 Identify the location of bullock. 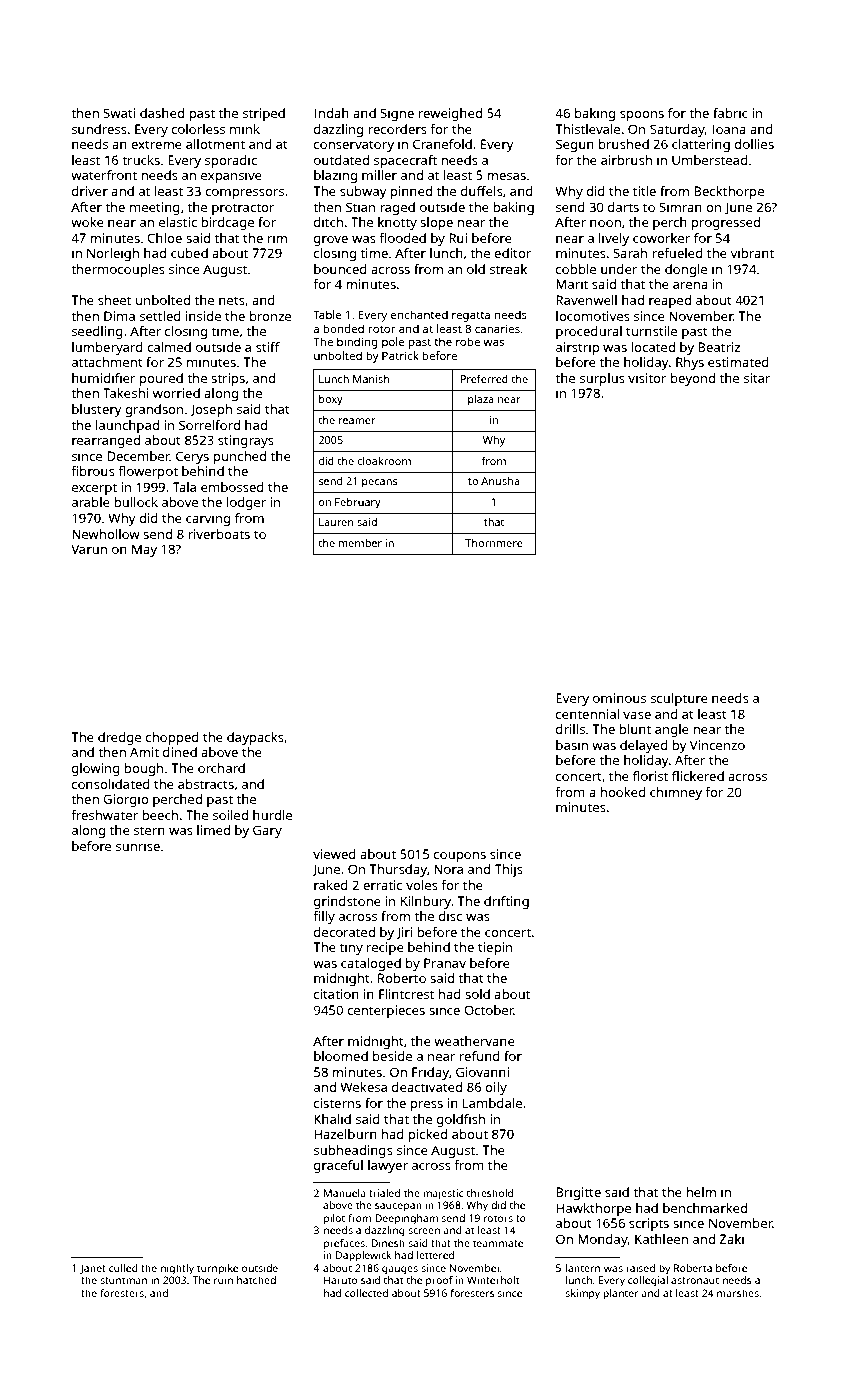
(136, 502).
